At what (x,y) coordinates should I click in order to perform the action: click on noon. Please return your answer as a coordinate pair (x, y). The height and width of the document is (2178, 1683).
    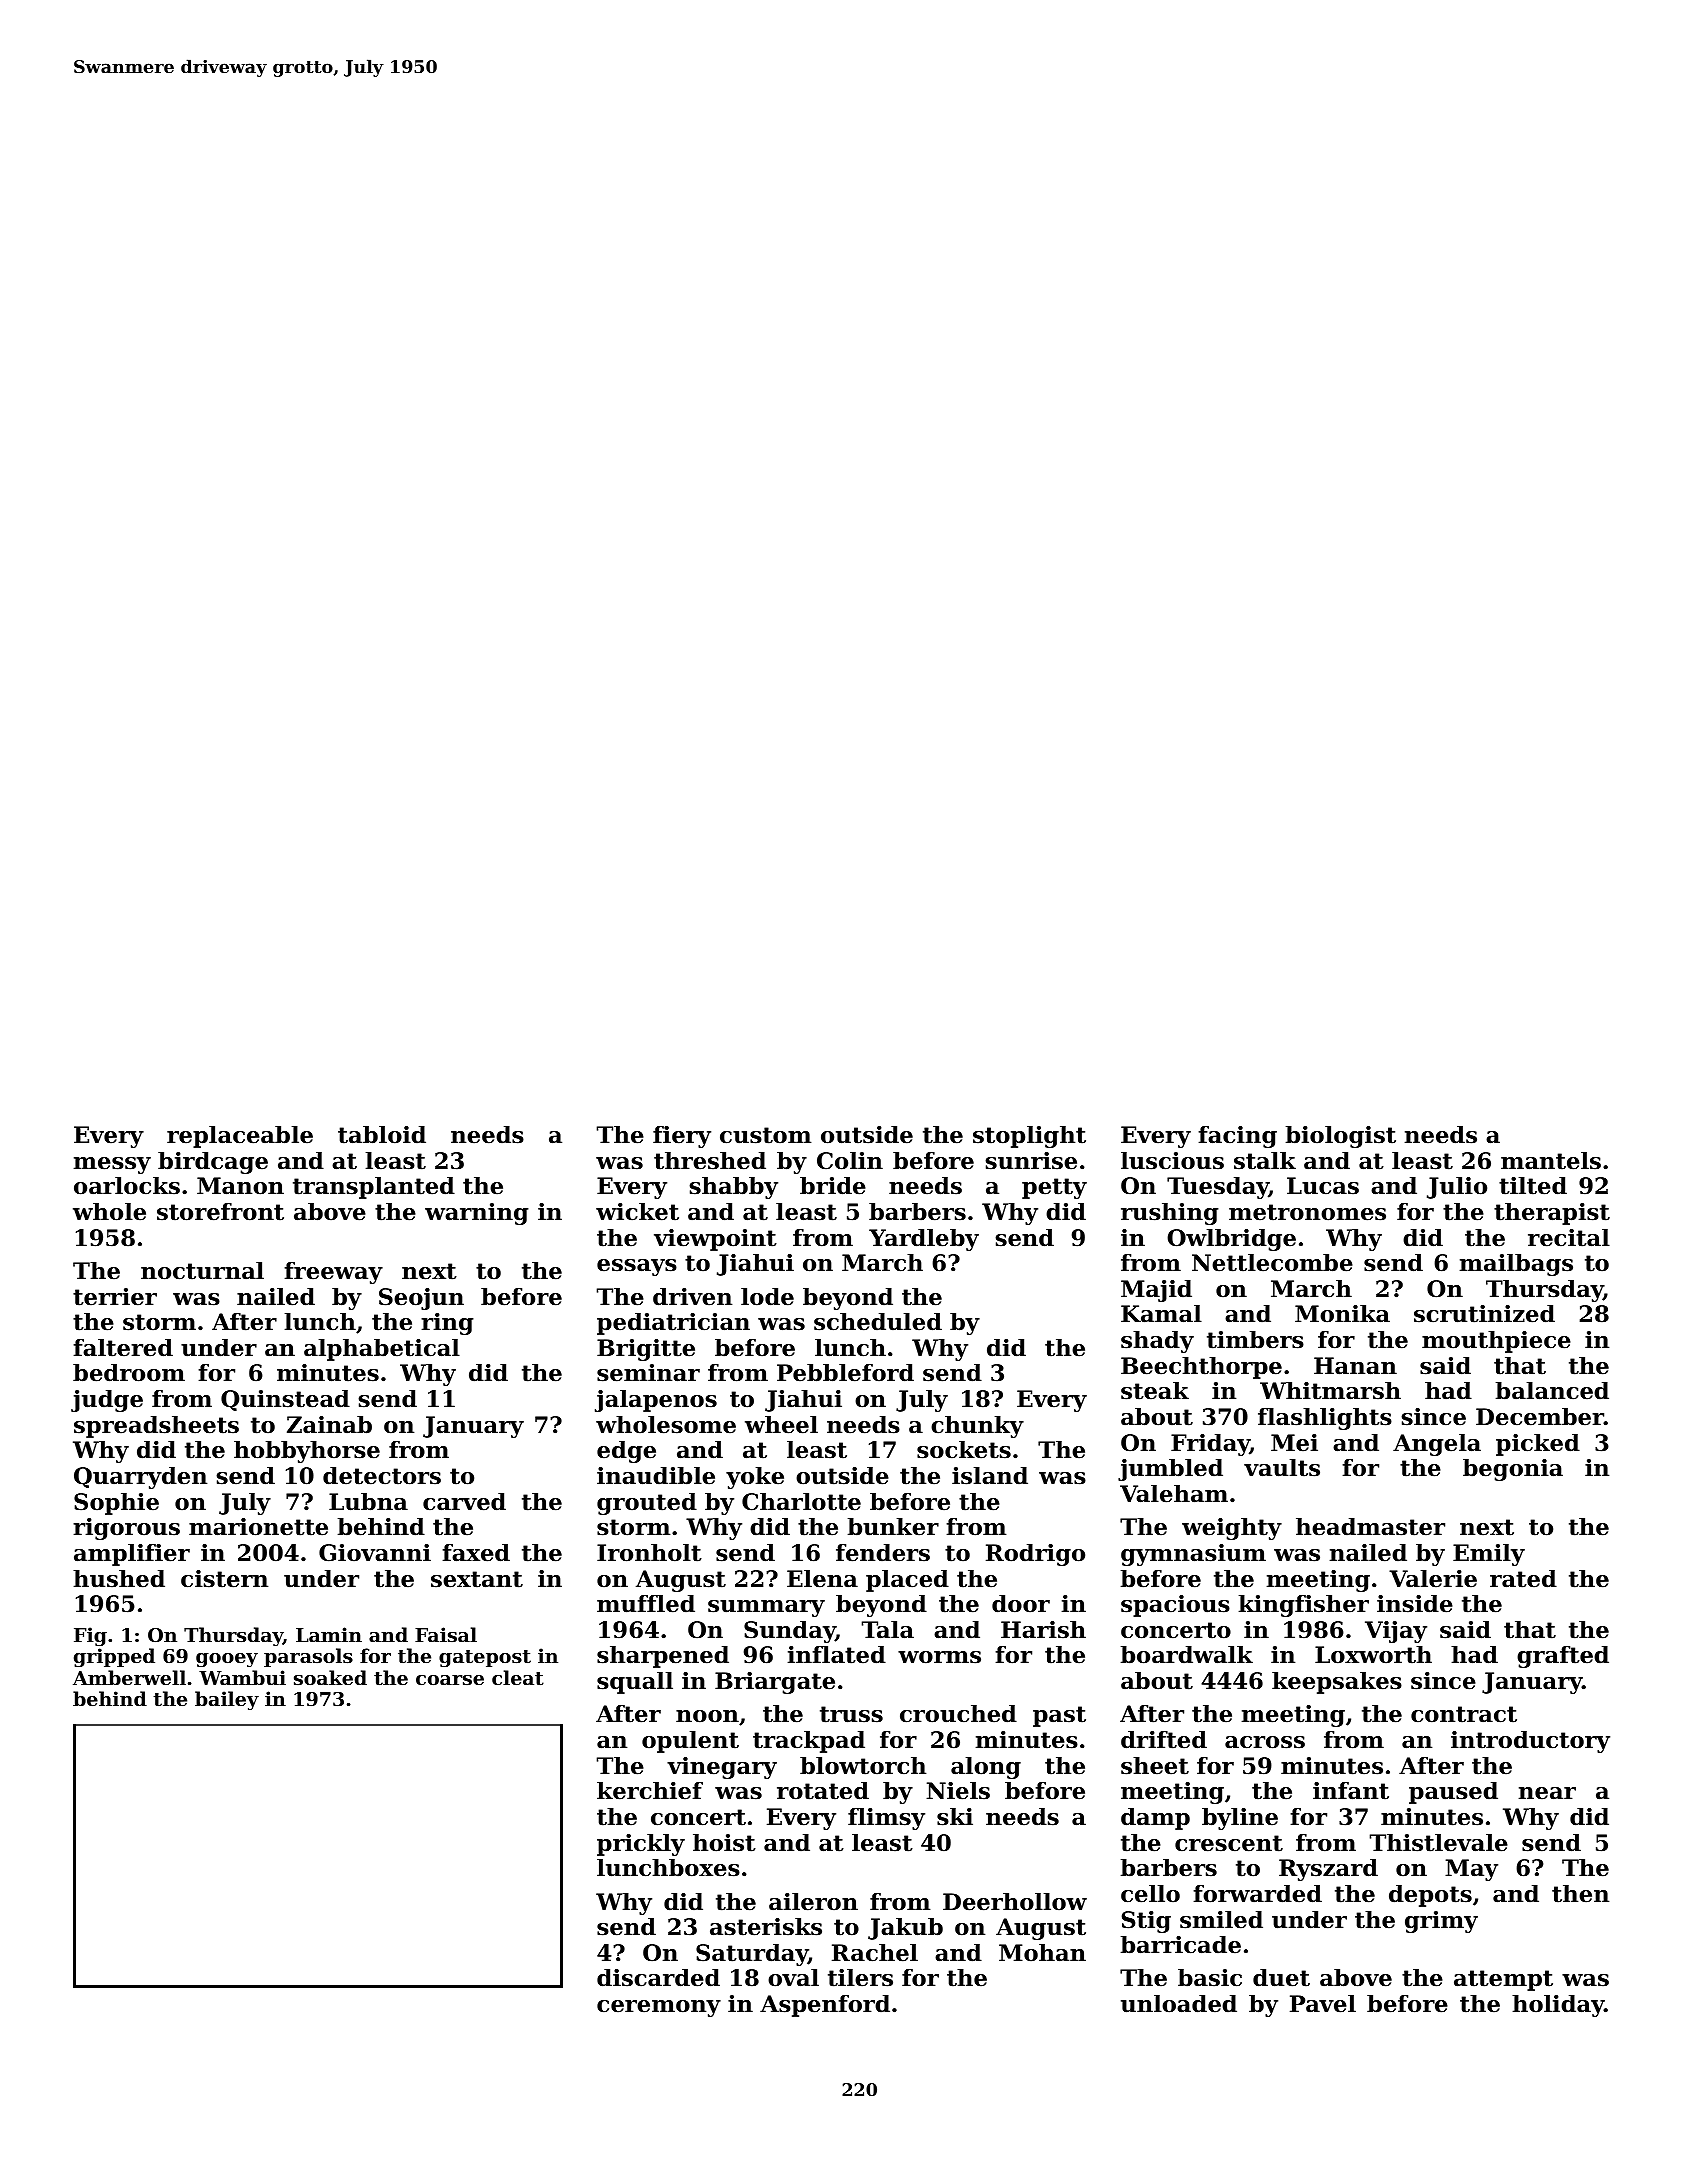
    Looking at the image, I should click on (707, 1716).
